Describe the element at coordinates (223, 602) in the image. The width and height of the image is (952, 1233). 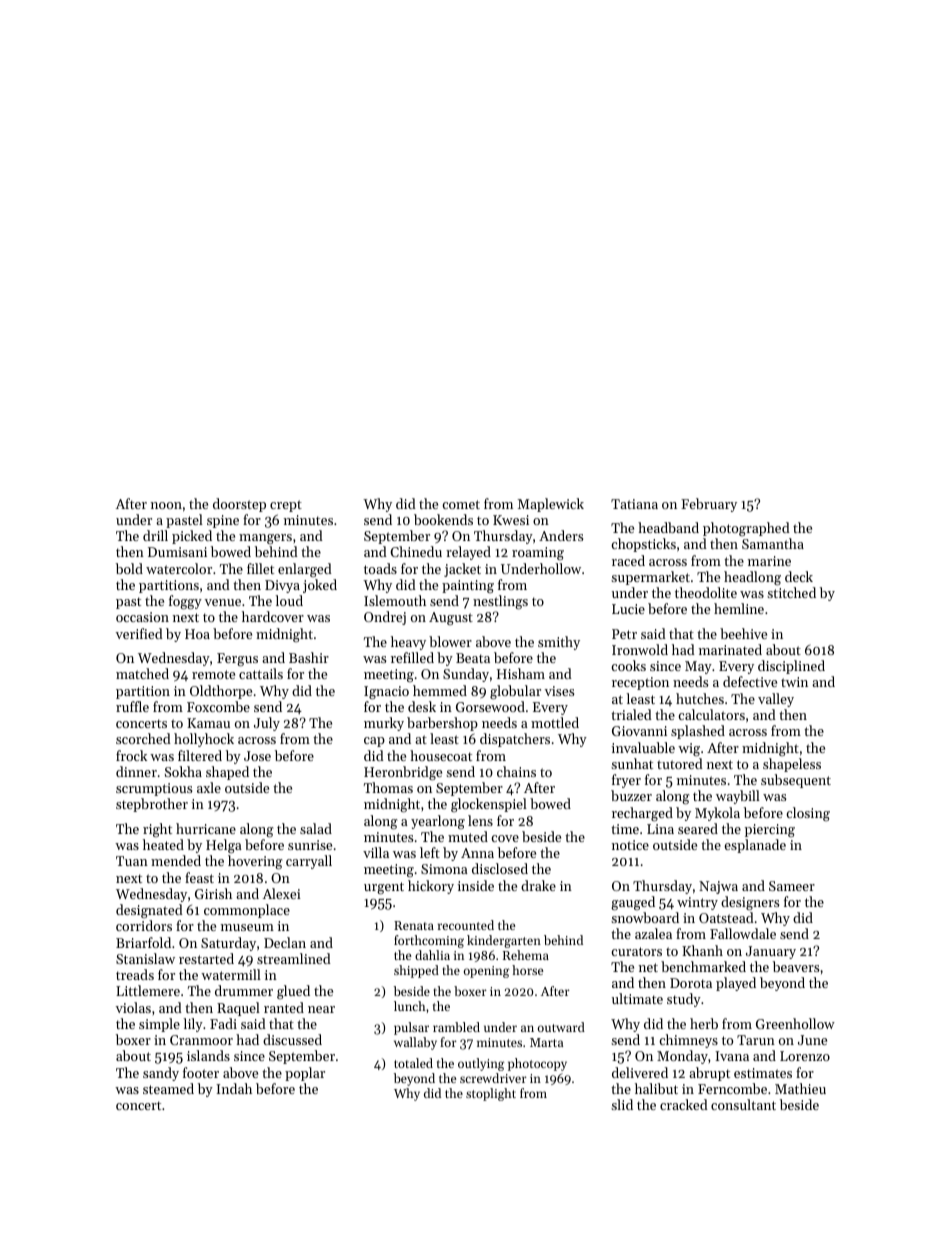
I see `venue` at that location.
